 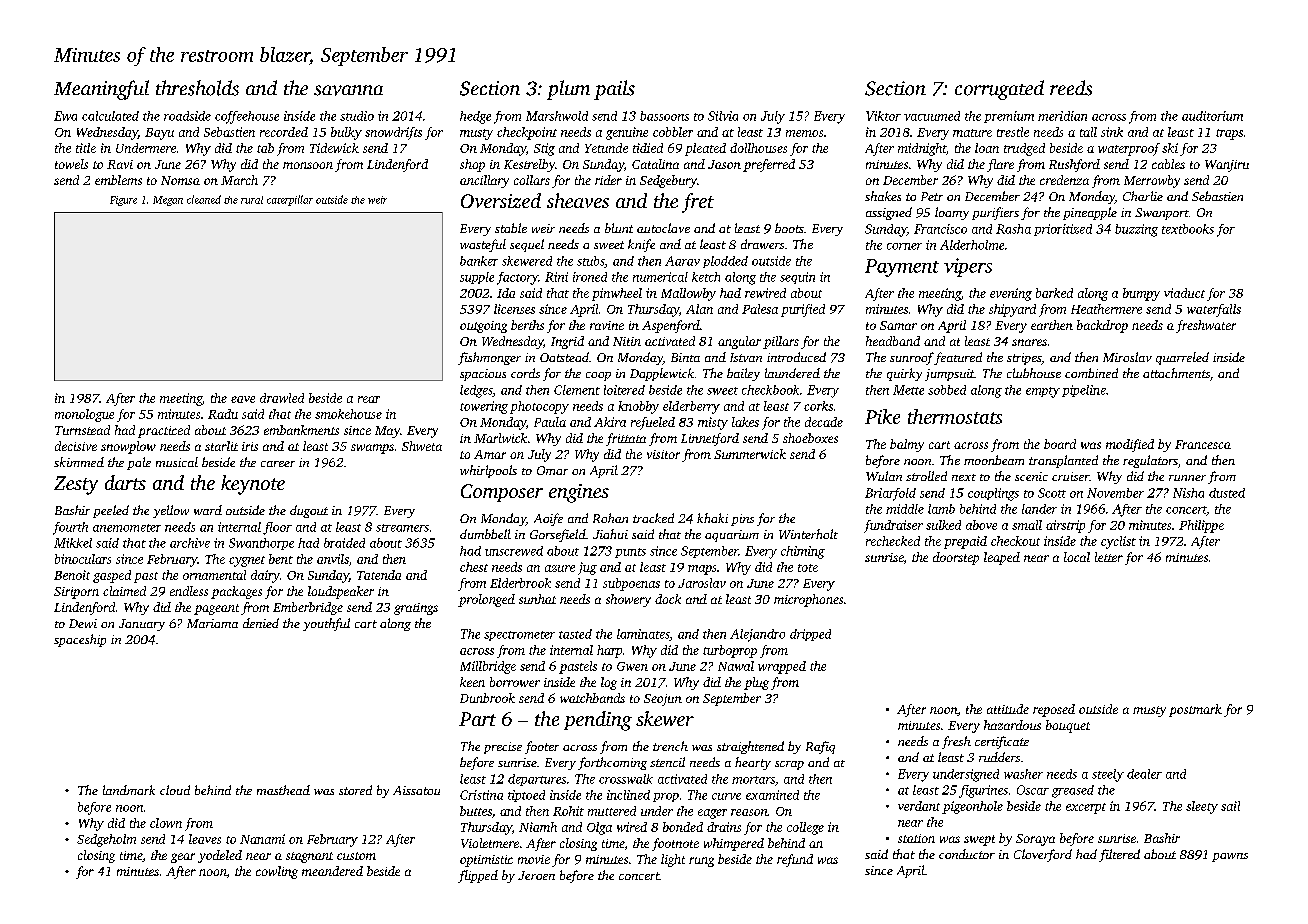 I want to click on gear, so click(x=183, y=858).
